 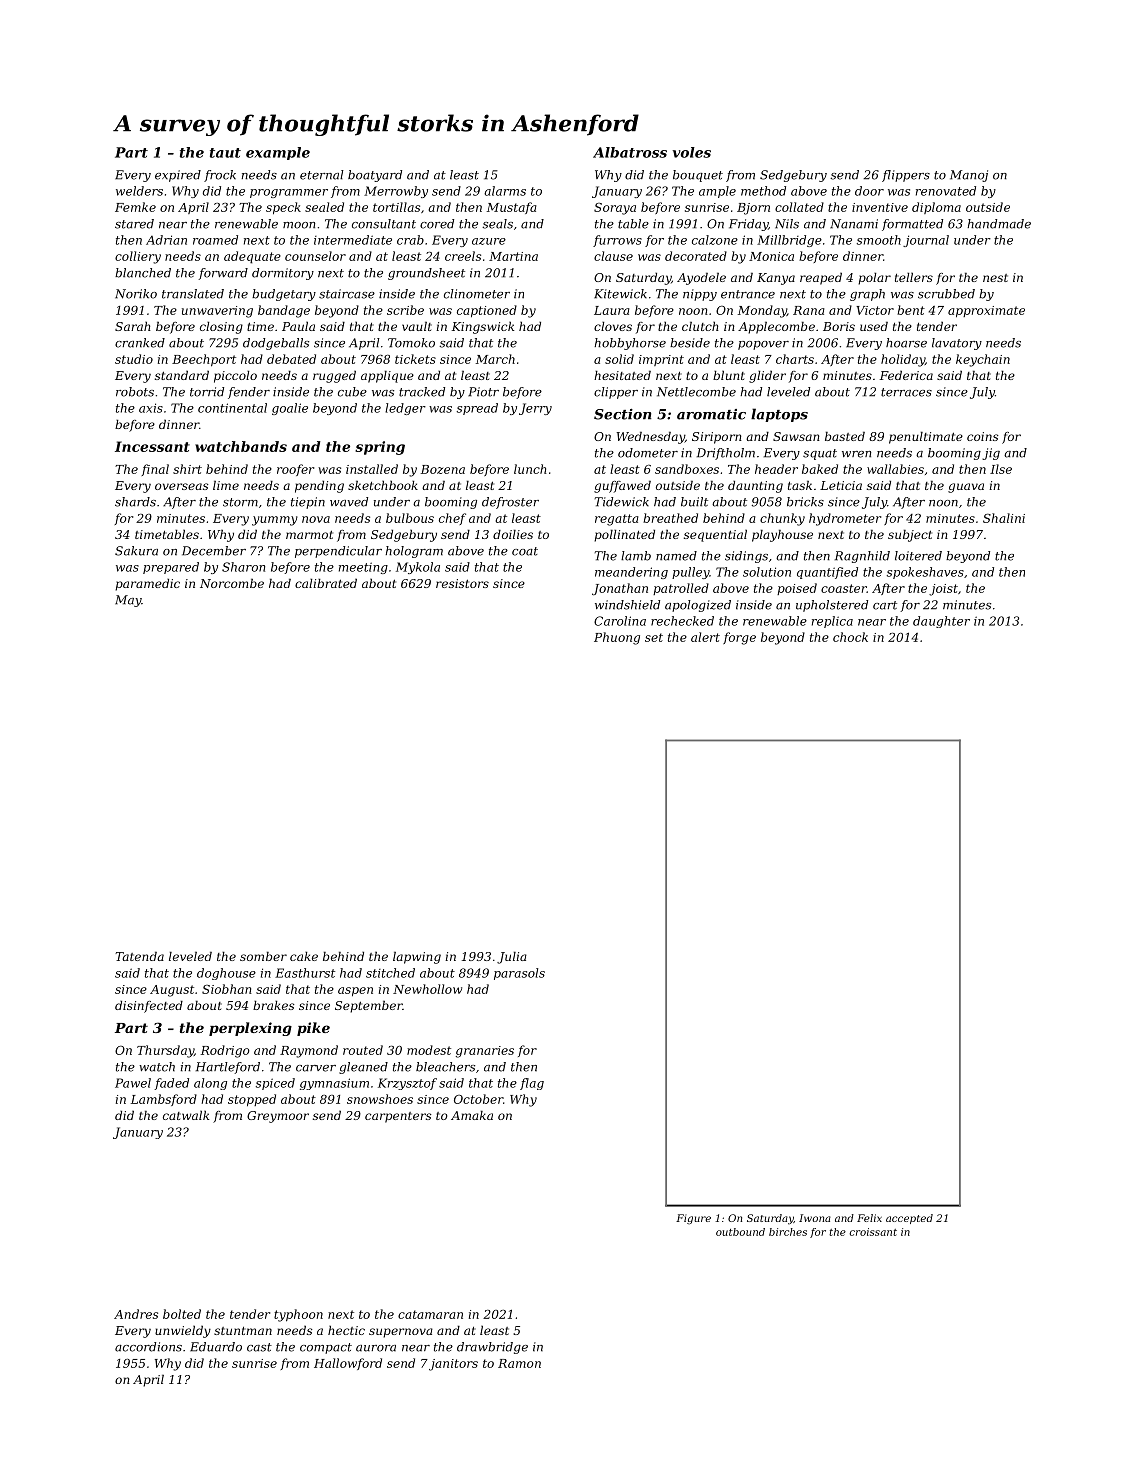 What do you see at coordinates (906, 176) in the screenshot?
I see `flippers` at bounding box center [906, 176].
